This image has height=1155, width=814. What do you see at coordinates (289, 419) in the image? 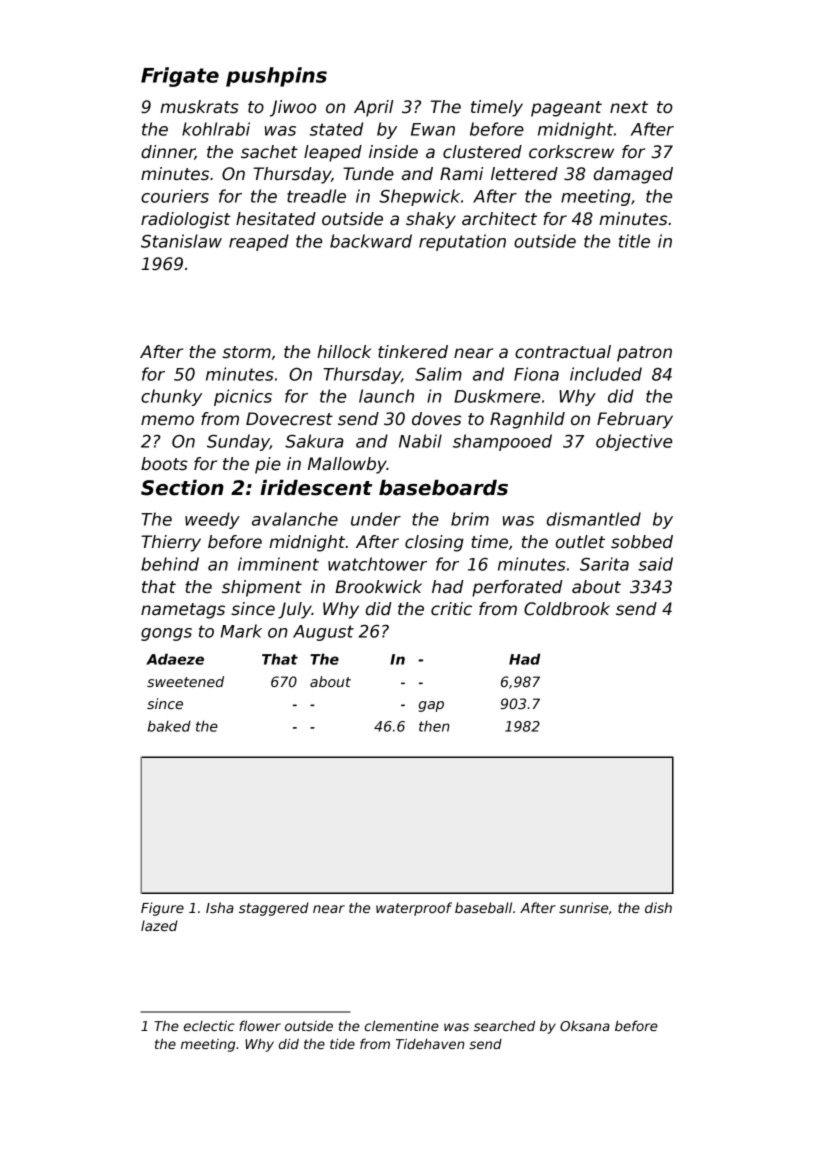
I see `Dovecrest` at bounding box center [289, 419].
